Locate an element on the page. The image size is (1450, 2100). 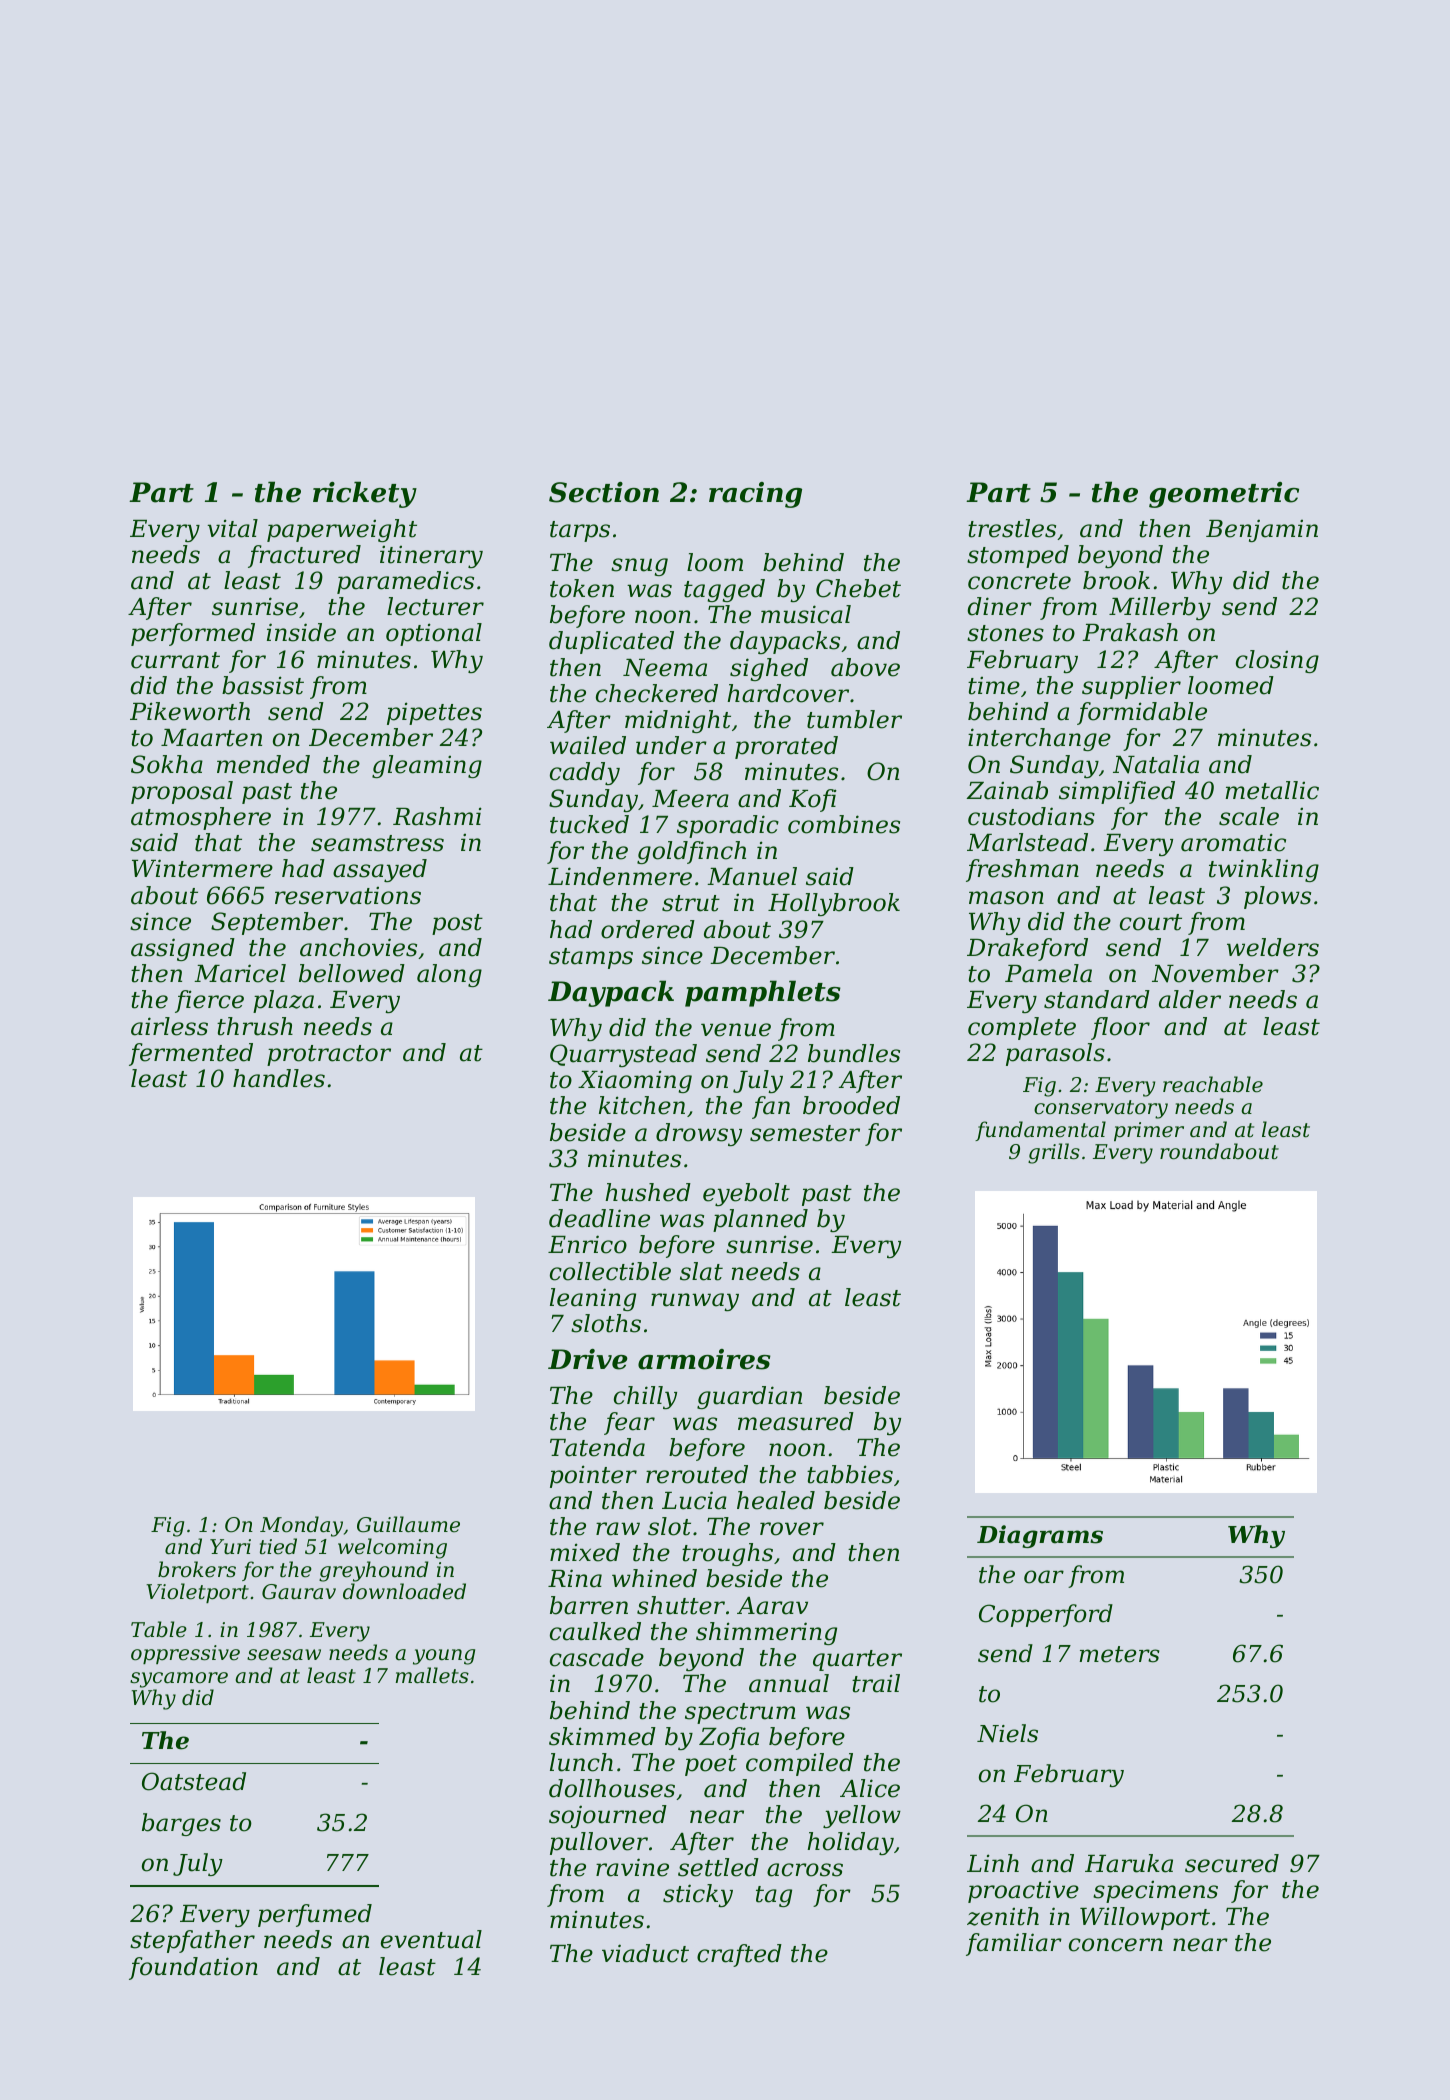
fermented is located at coordinates (191, 1054).
